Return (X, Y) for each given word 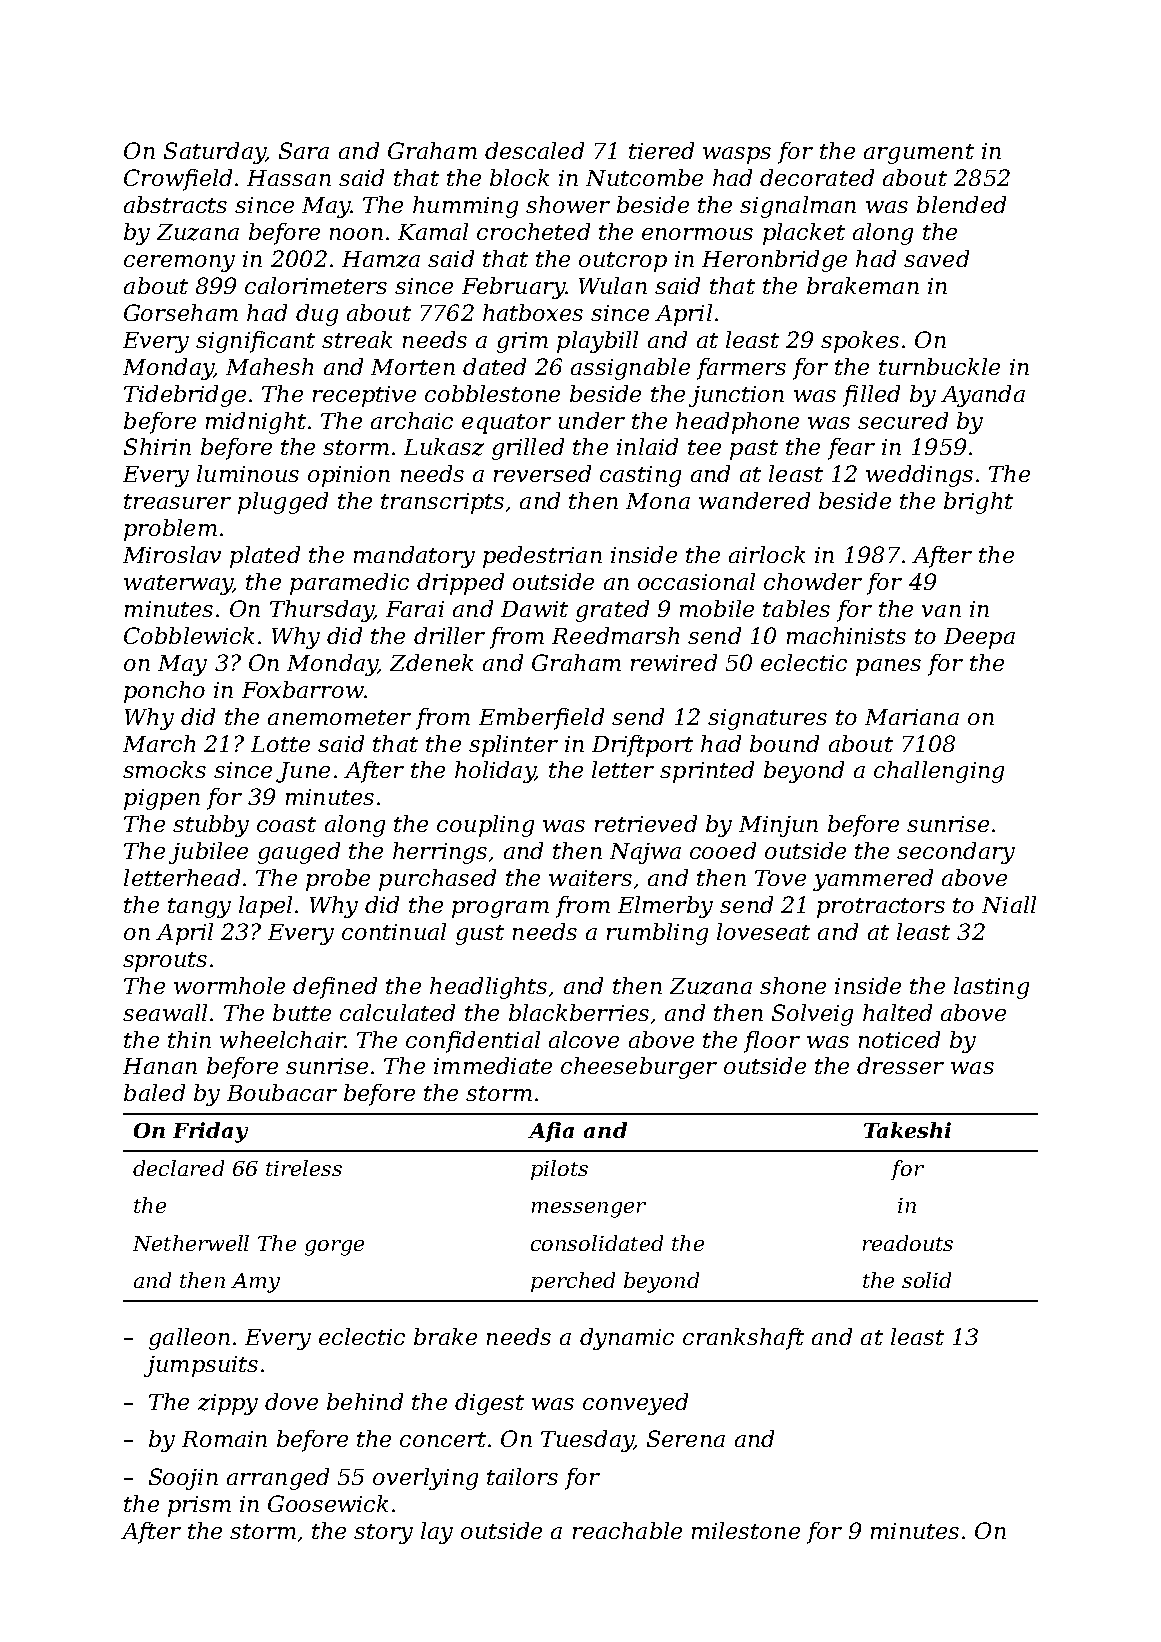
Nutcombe (644, 177)
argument (919, 154)
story (383, 1534)
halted (897, 1012)
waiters (590, 878)
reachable (627, 1530)
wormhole (229, 985)
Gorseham (181, 312)
